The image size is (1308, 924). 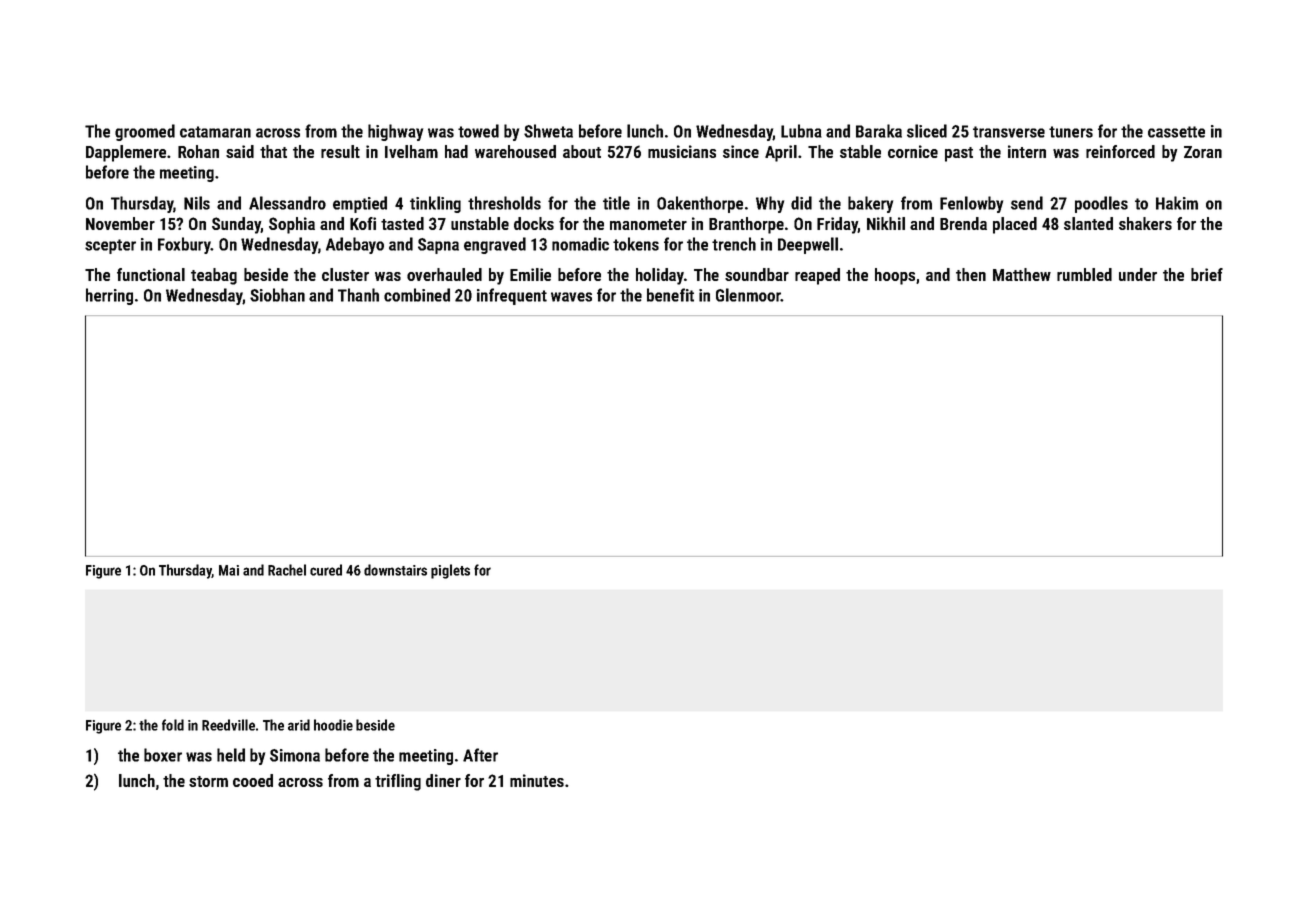 What do you see at coordinates (670, 295) in the page?
I see `benefit` at bounding box center [670, 295].
